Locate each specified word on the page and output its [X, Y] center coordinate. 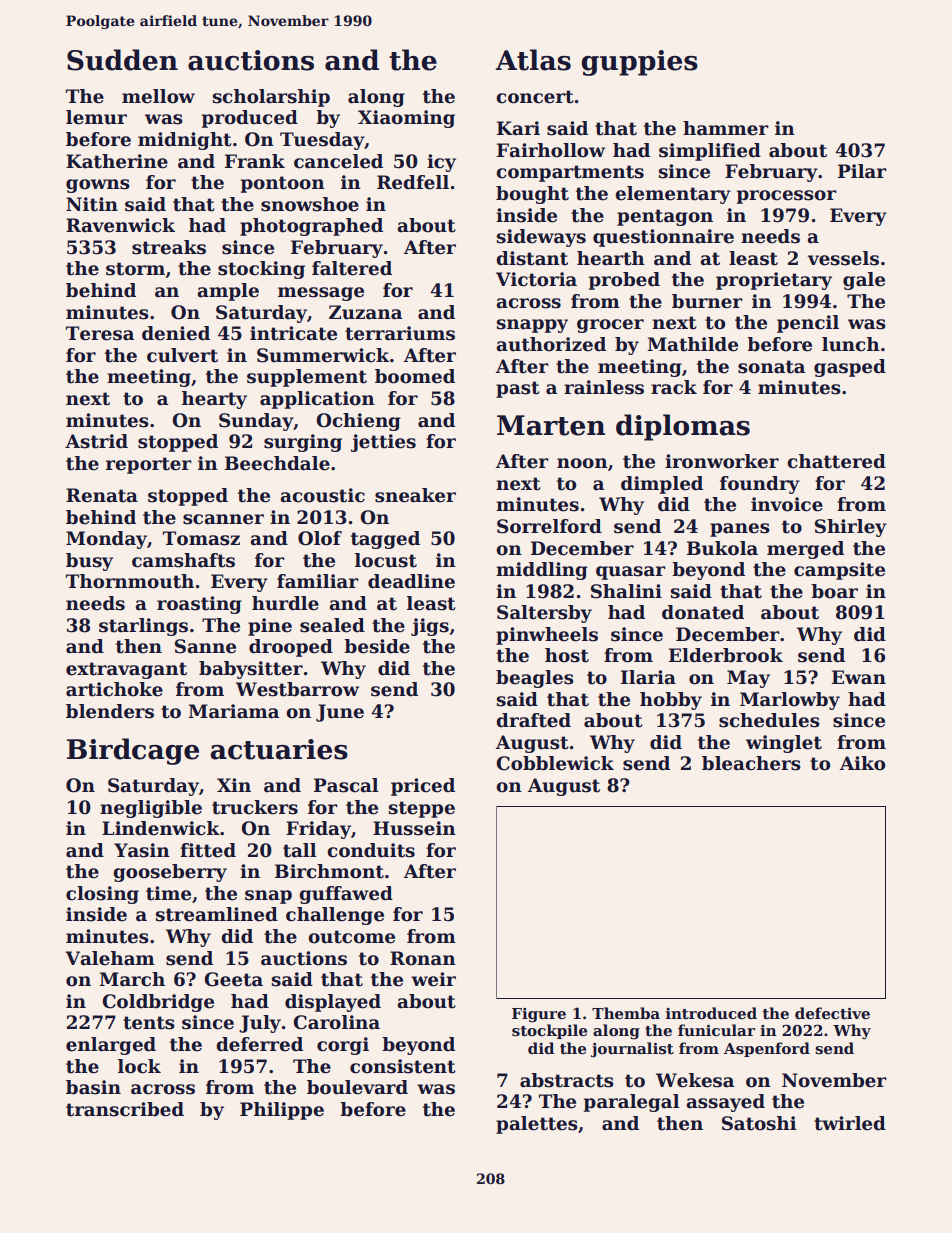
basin [93, 1087]
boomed [415, 376]
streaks [169, 247]
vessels [843, 258]
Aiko [862, 763]
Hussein [414, 828]
